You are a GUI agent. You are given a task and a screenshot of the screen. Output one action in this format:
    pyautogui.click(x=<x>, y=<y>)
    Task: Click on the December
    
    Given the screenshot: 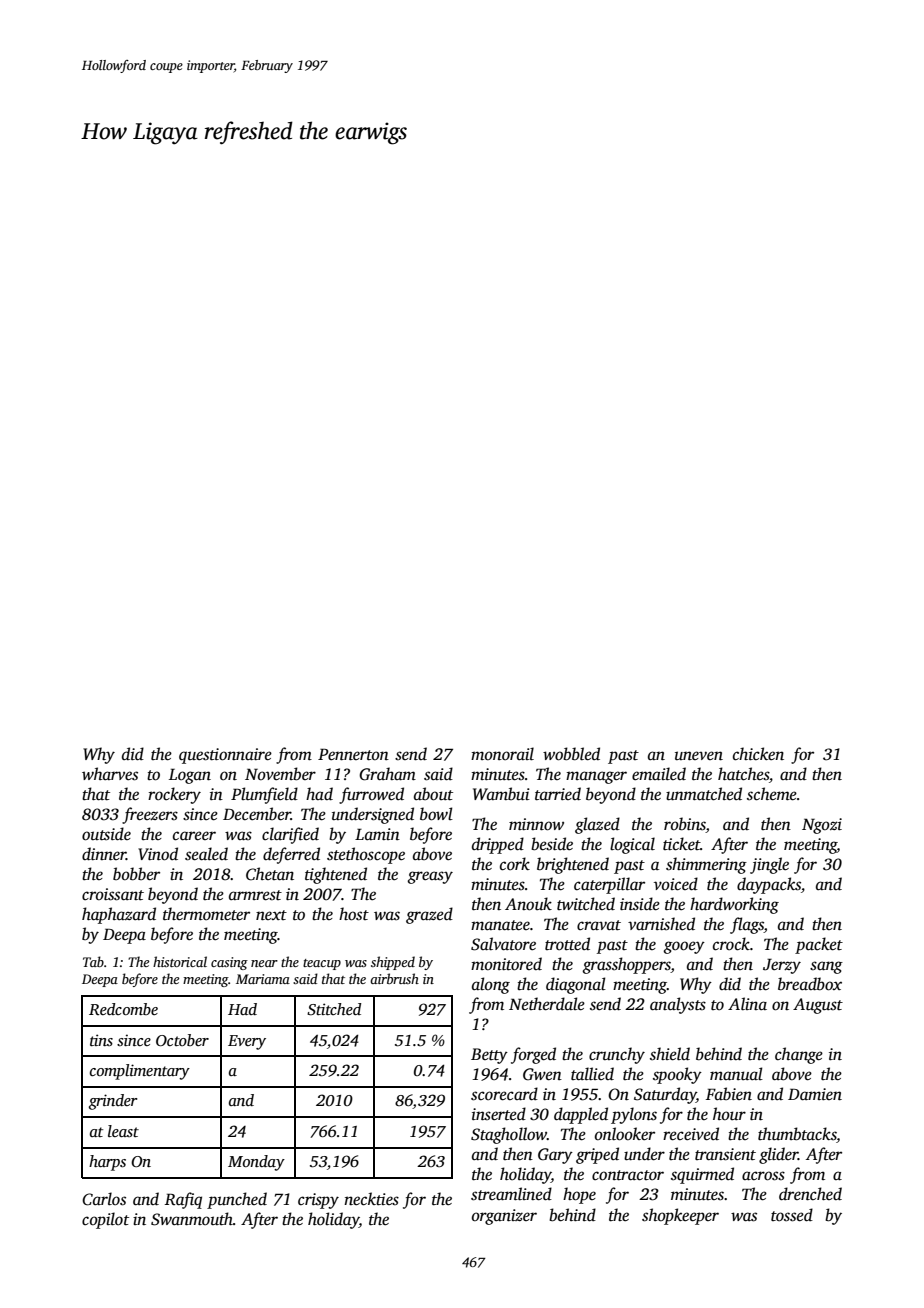 What is the action you would take?
    pyautogui.click(x=257, y=814)
